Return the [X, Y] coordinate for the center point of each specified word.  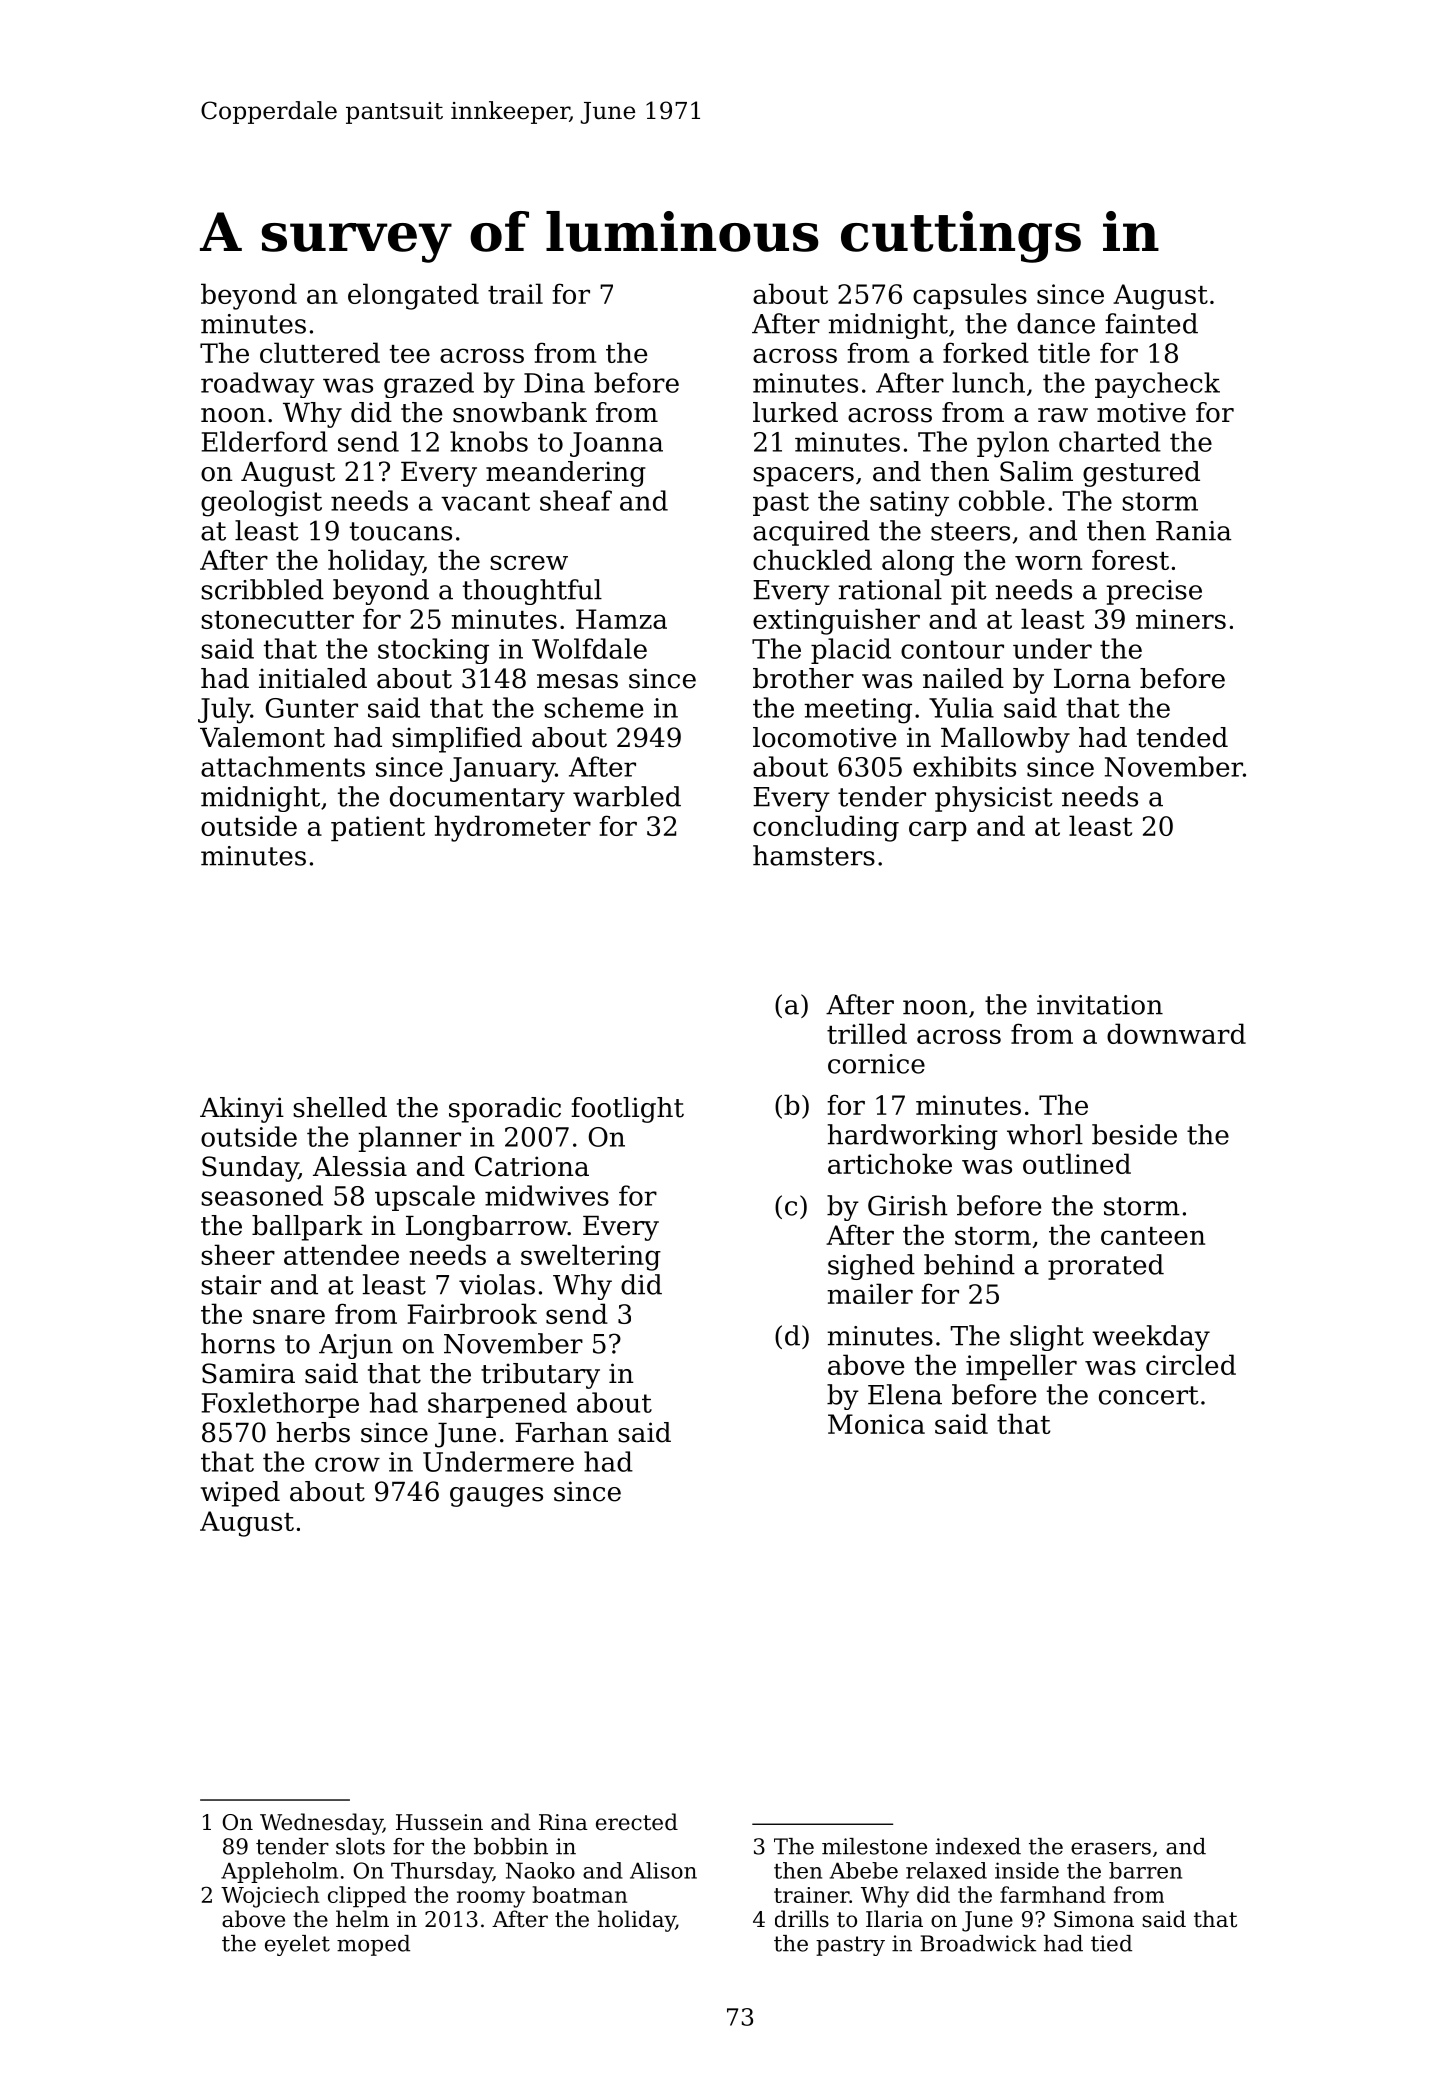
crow [347, 1464]
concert [1149, 1395]
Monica [876, 1424]
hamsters [814, 855]
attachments [283, 766]
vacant [485, 501]
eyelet [297, 1945]
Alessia [360, 1166]
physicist [994, 799]
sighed [871, 1267]
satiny [909, 504]
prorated [1106, 1267]
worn [1048, 562]
